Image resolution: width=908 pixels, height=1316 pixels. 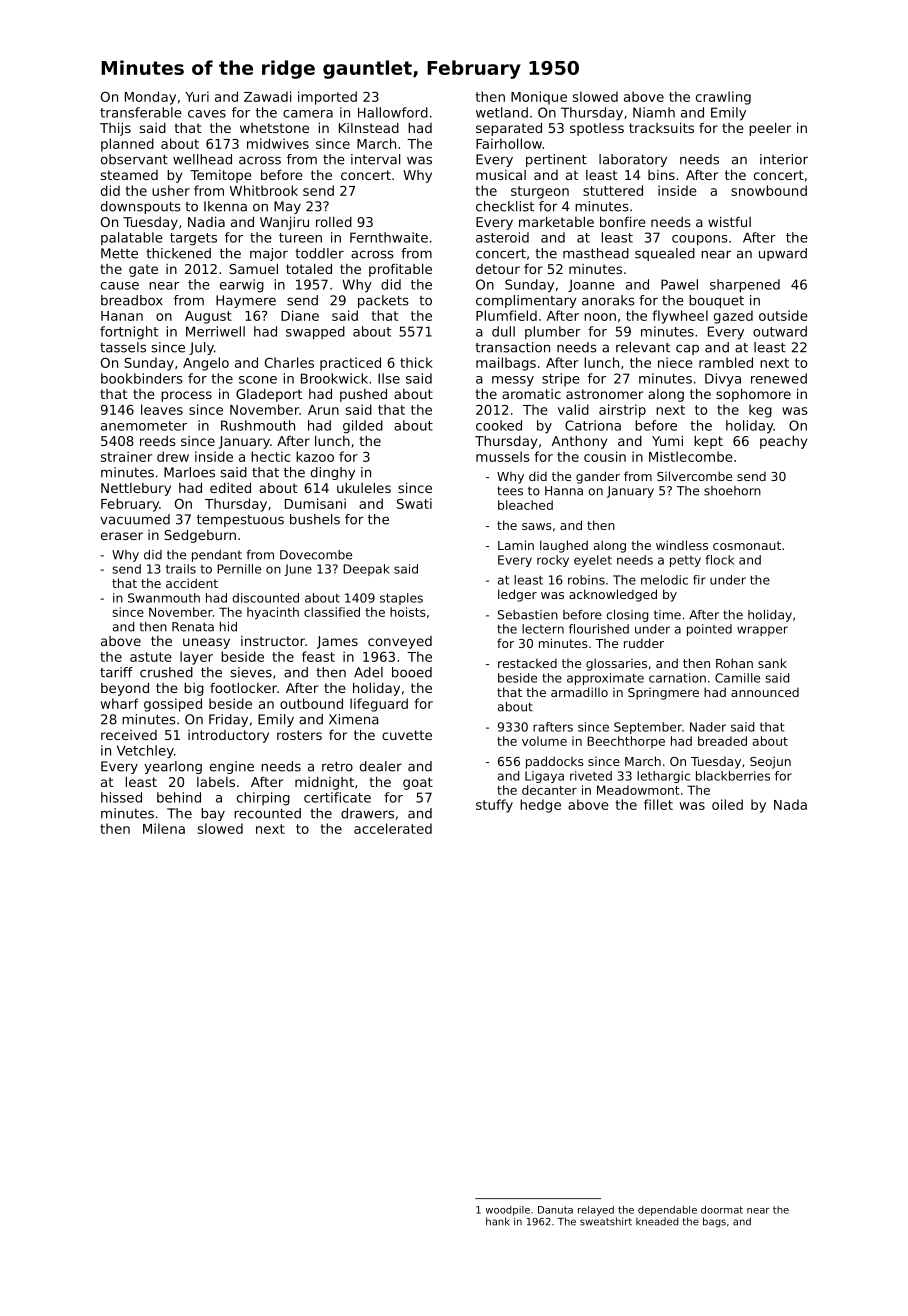 What do you see at coordinates (197, 96) in the screenshot?
I see `Yuri` at bounding box center [197, 96].
